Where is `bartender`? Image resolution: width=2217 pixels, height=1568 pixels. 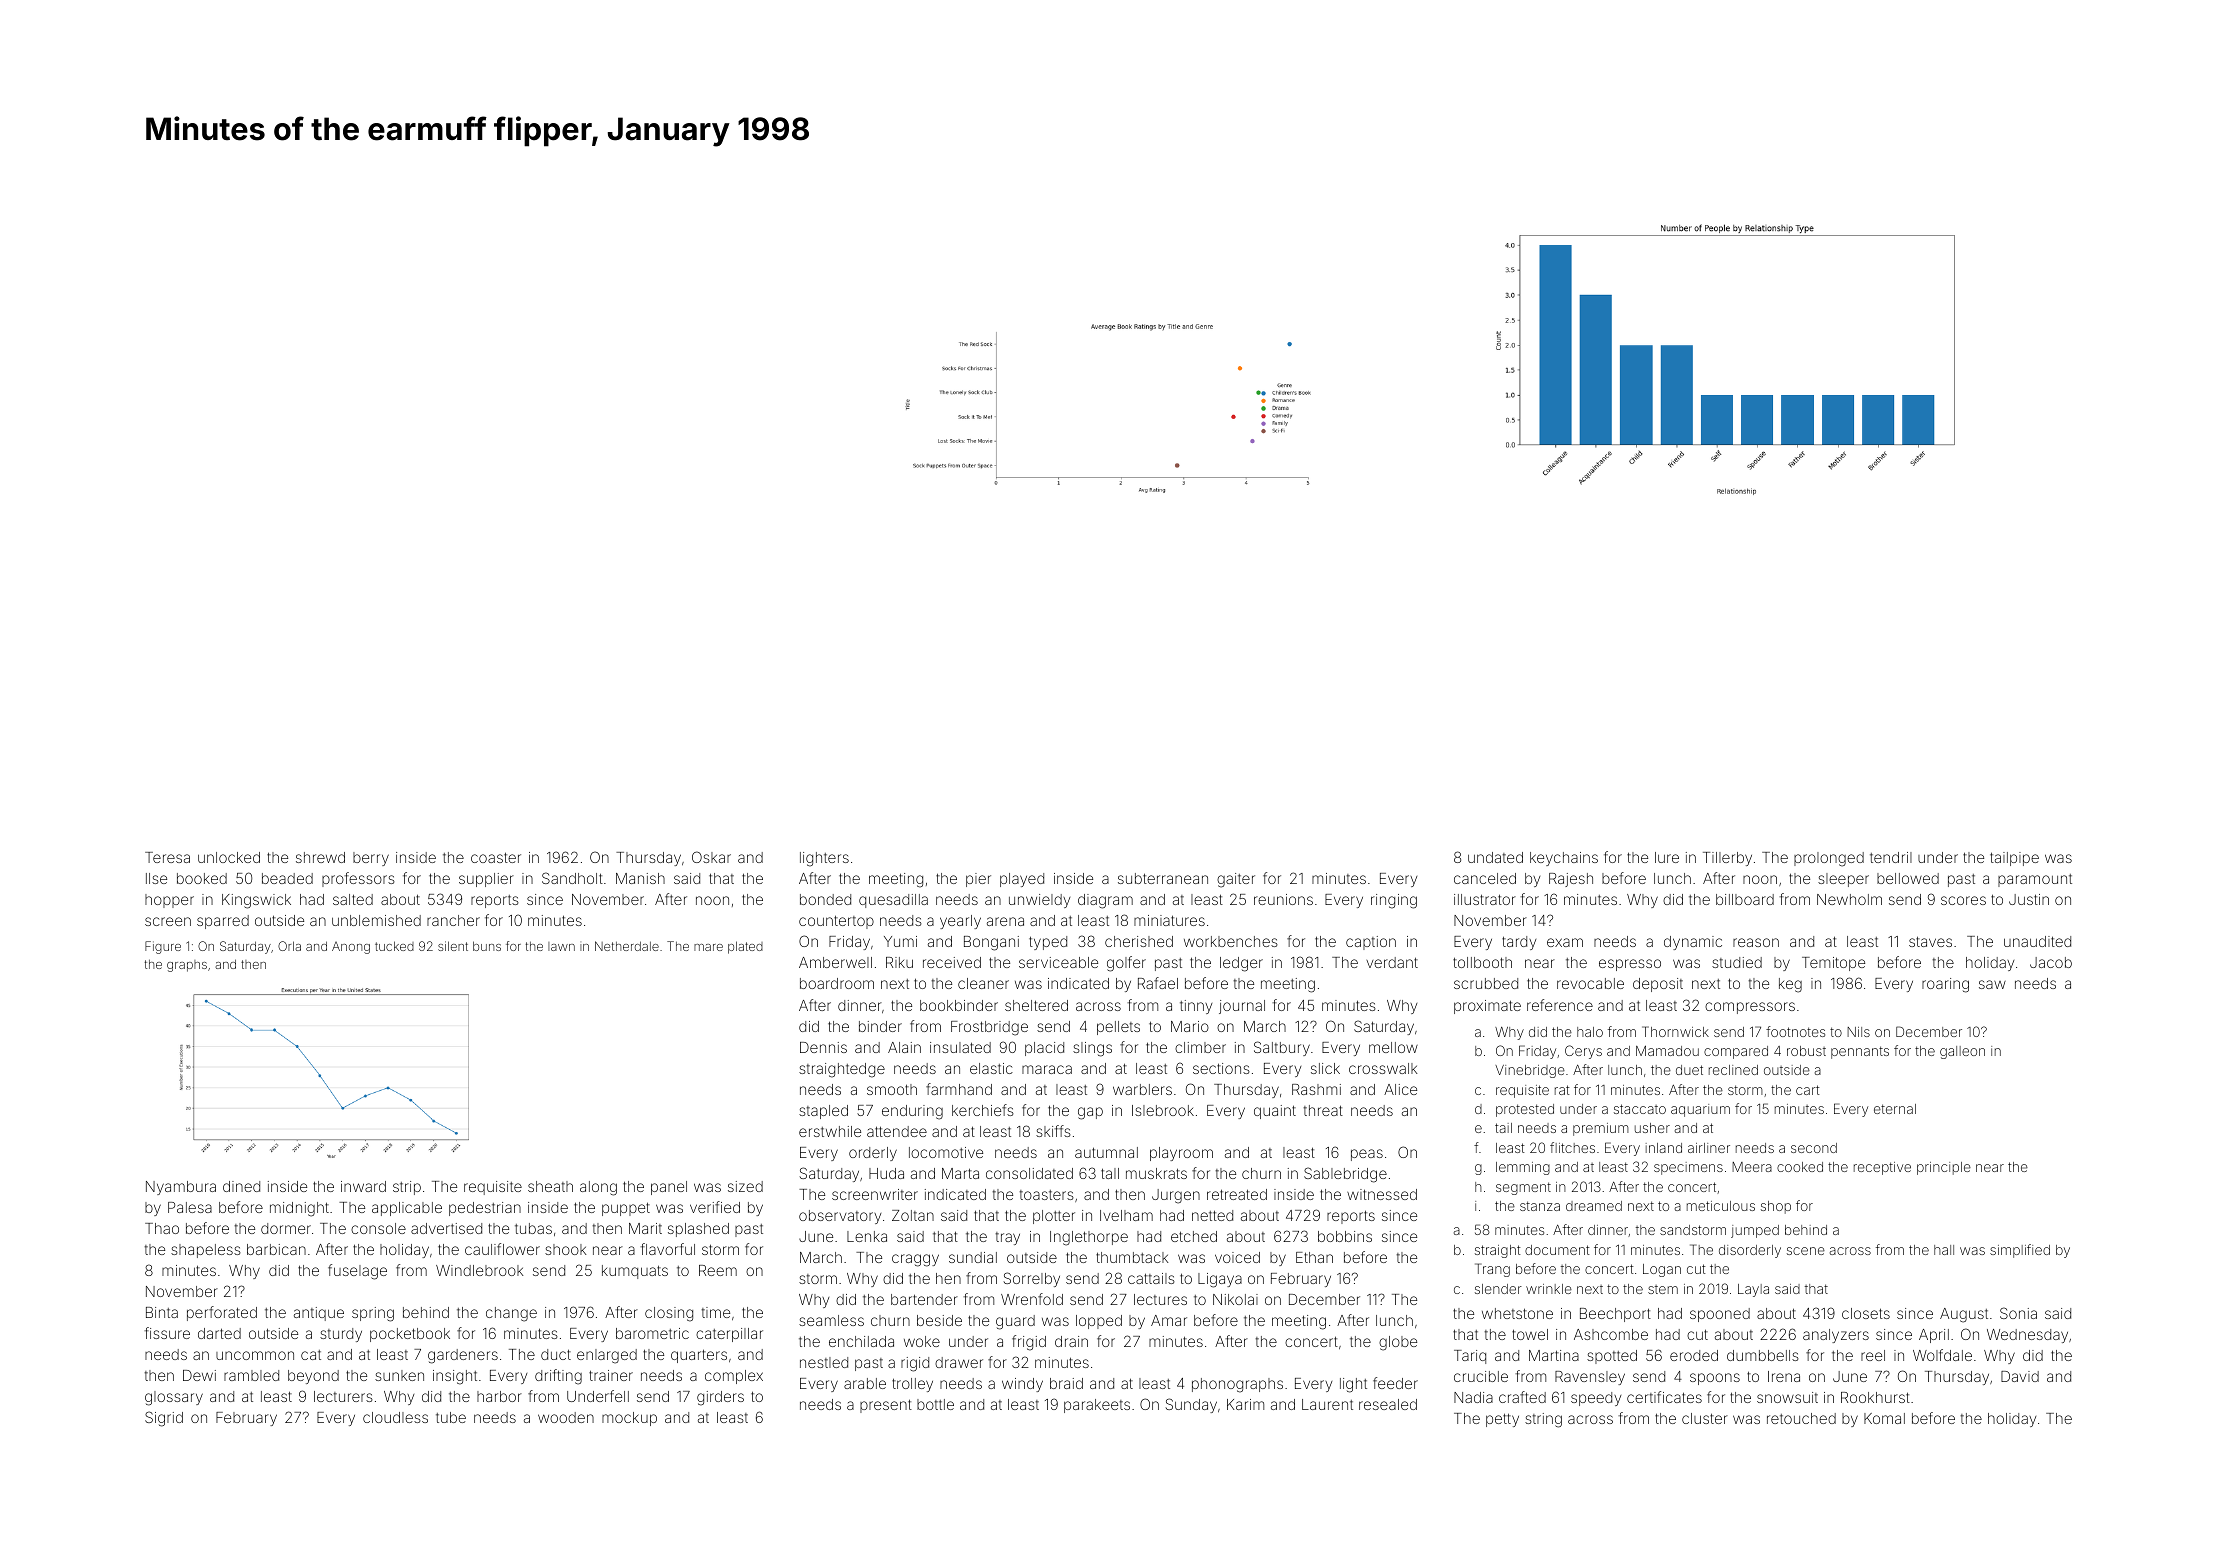 bartender is located at coordinates (924, 1299).
